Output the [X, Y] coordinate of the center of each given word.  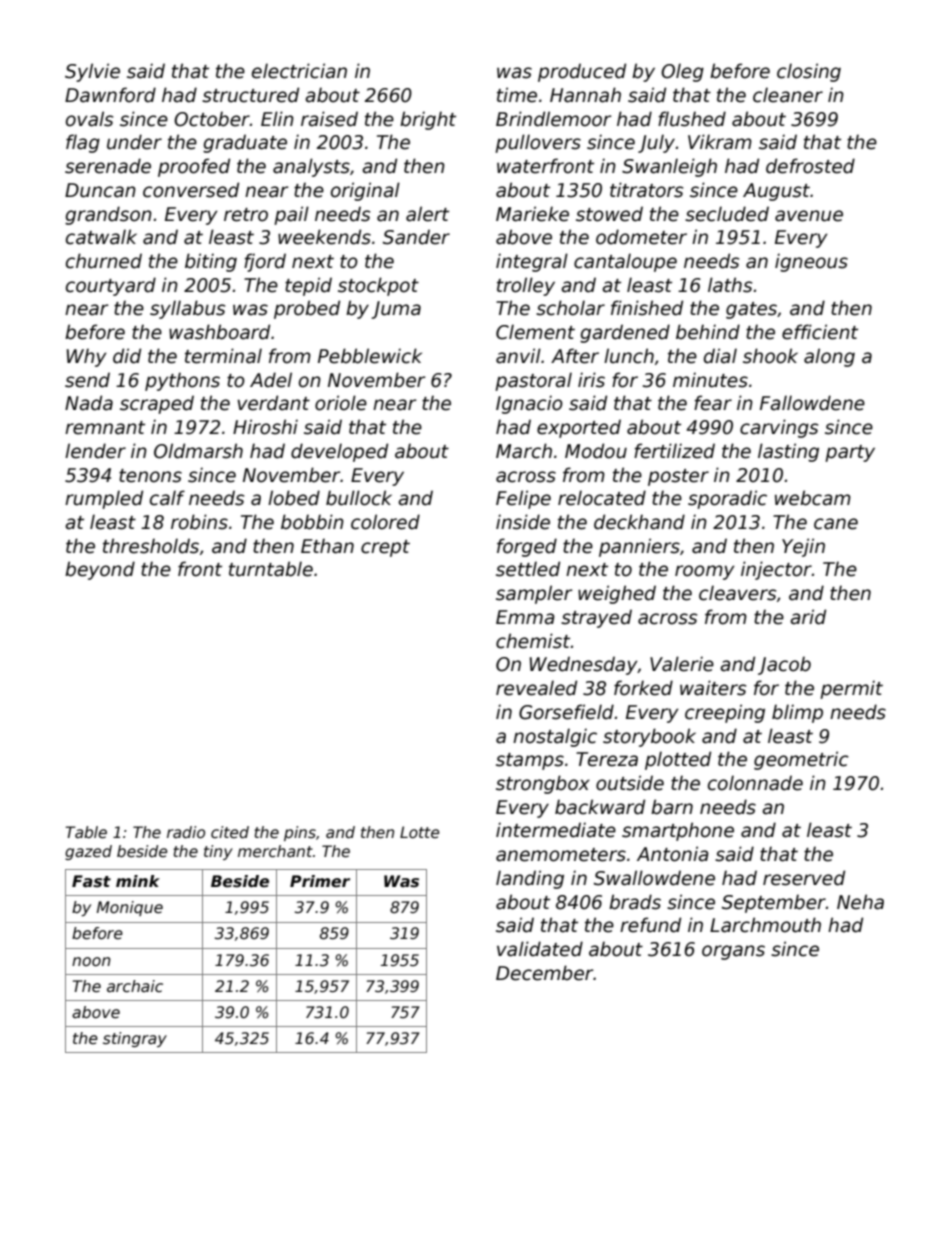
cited [230, 832]
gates [751, 310]
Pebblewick [370, 356]
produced [582, 72]
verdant [273, 403]
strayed [596, 618]
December [545, 973]
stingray [135, 1039]
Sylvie [92, 72]
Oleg [682, 72]
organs [733, 952]
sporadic [727, 499]
